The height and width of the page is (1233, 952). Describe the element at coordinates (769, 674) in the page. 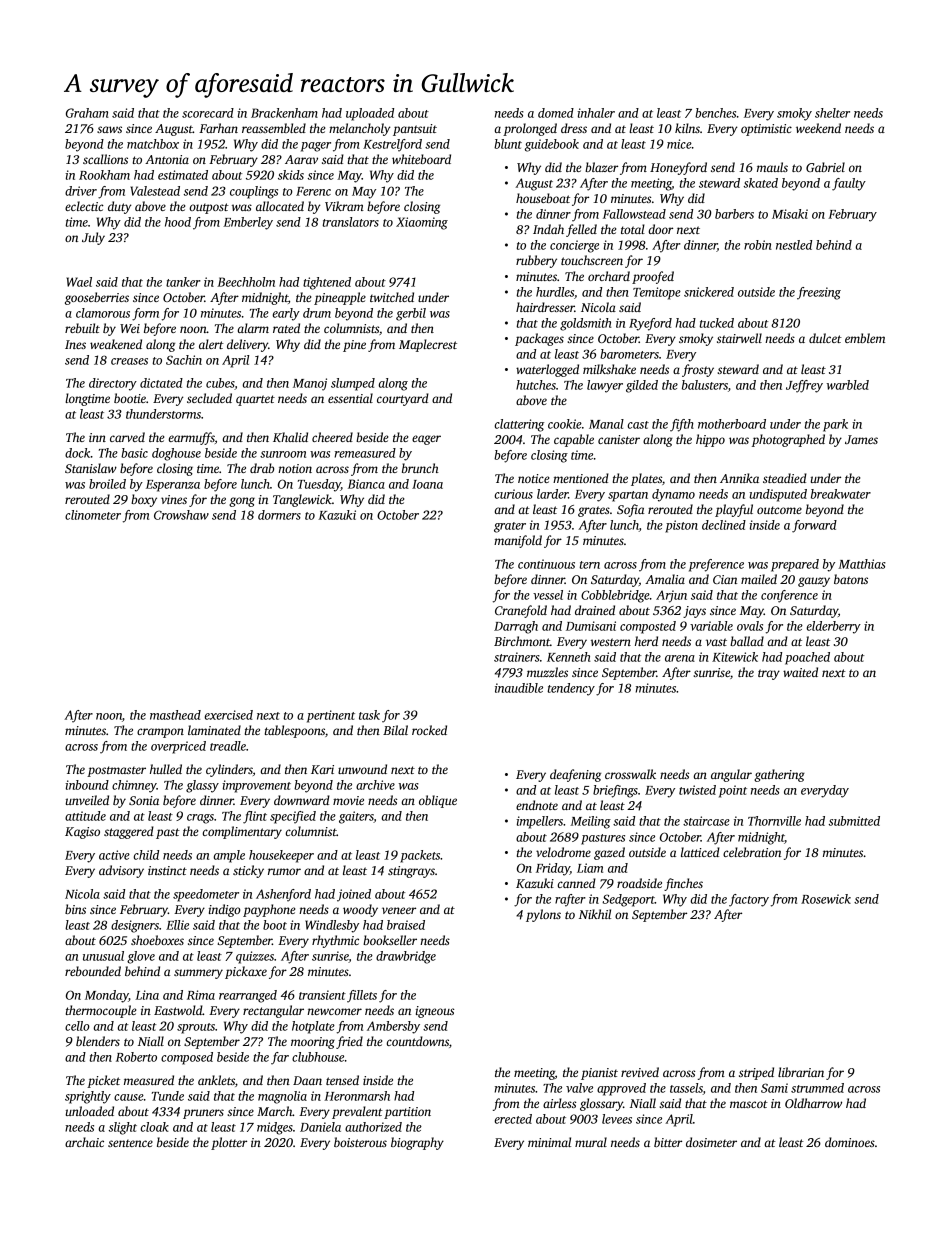

I see `tray` at that location.
